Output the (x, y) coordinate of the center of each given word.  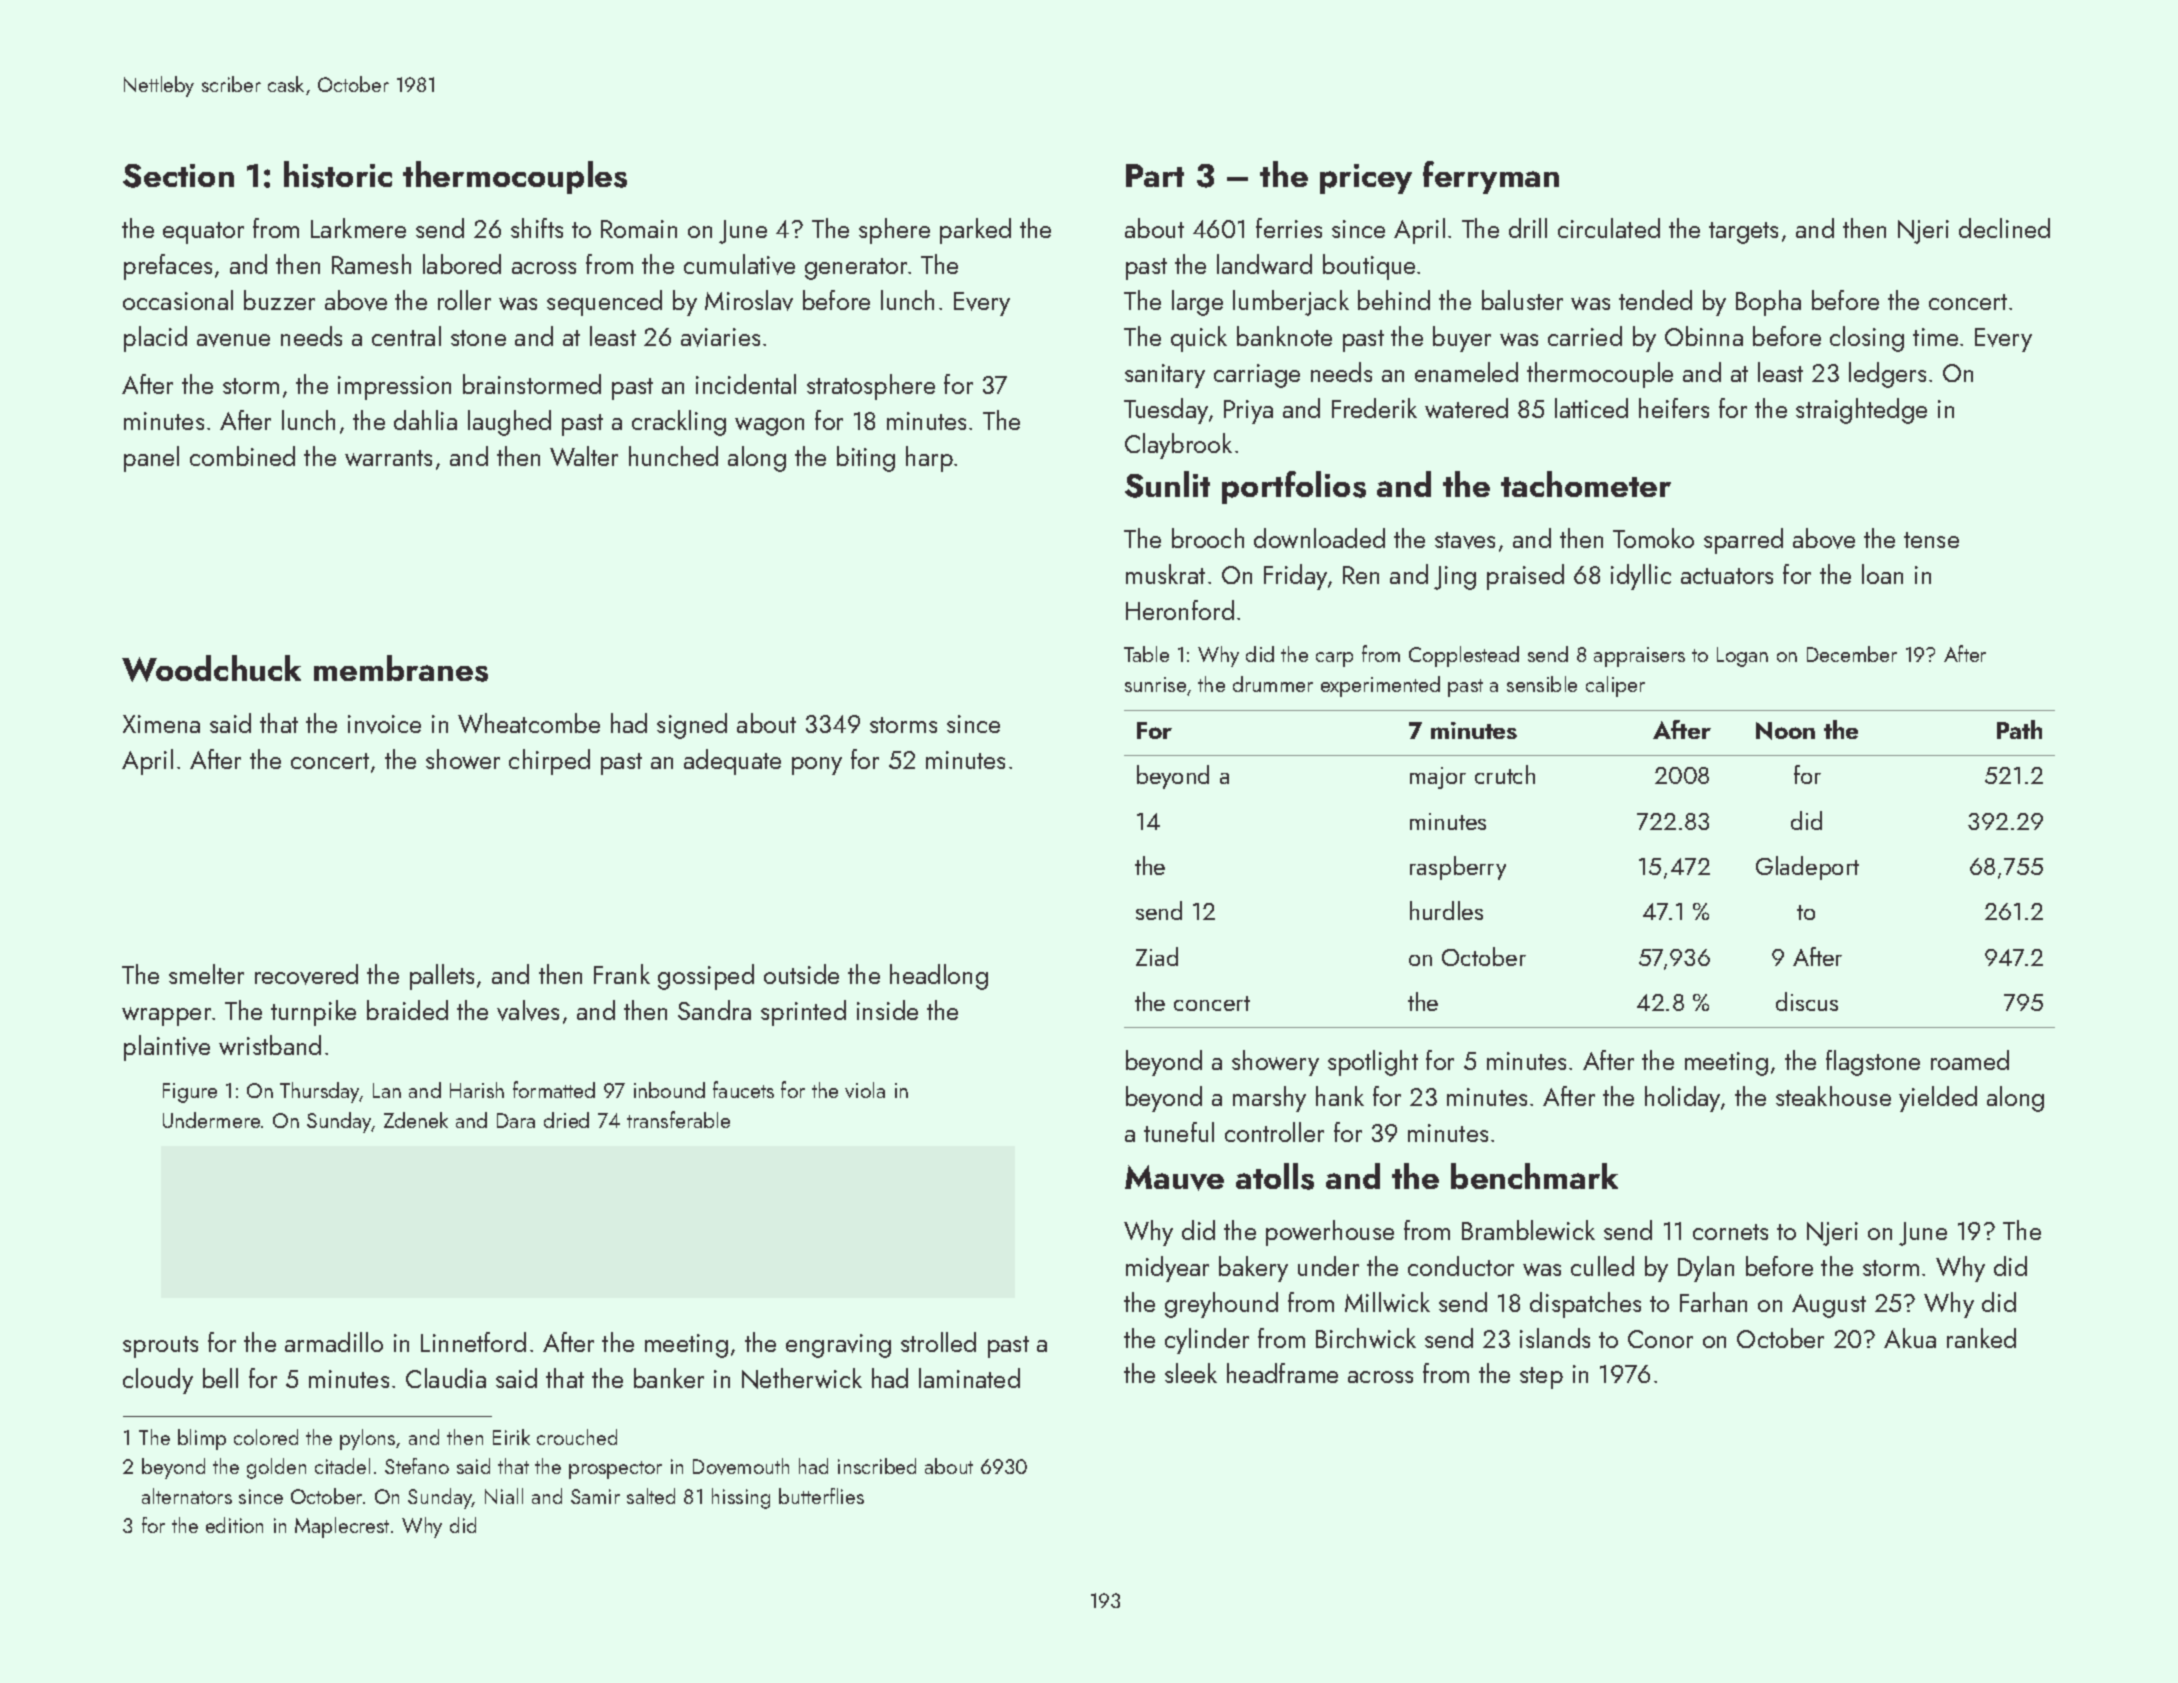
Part (1155, 175)
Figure (190, 1093)
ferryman (1491, 177)
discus (1807, 1001)
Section (178, 176)
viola (865, 1090)
